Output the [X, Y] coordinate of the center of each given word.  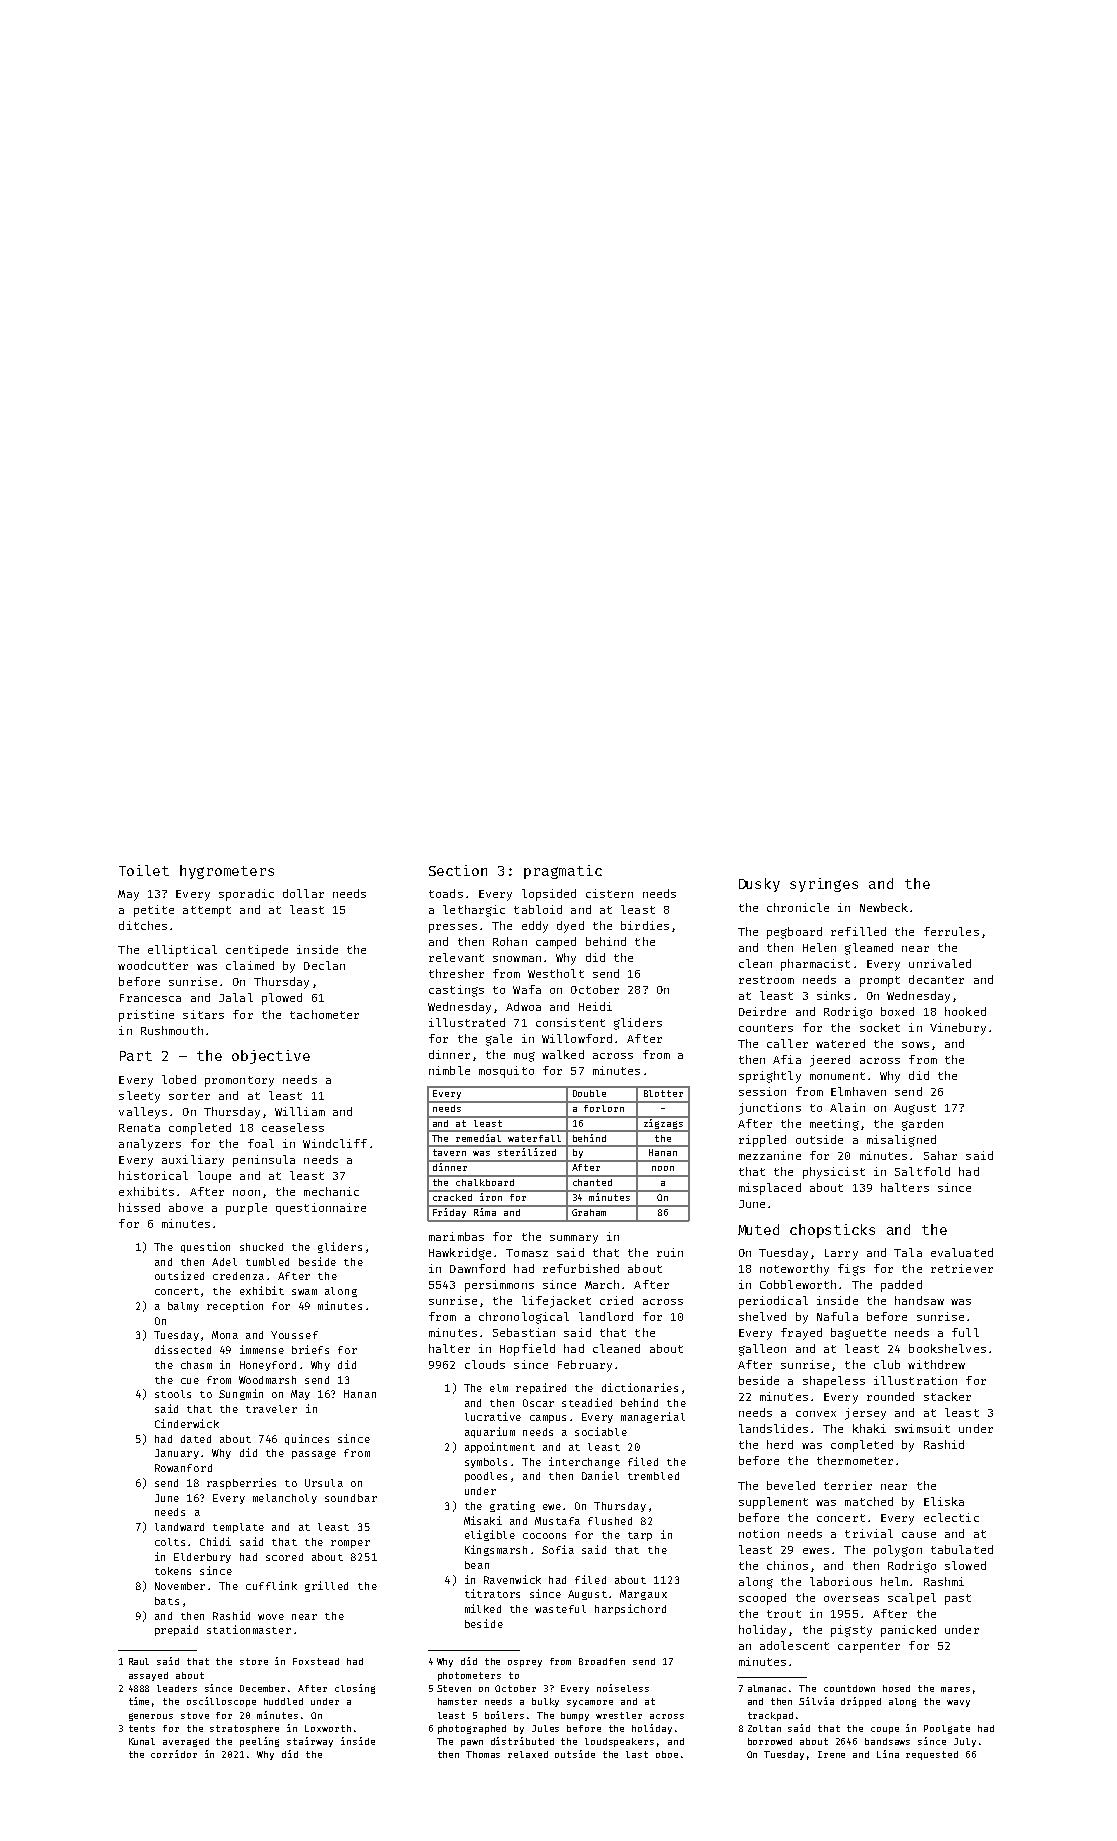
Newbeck [884, 907]
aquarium [490, 1432]
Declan [324, 965]
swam [304, 1292]
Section [458, 870]
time [139, 1701]
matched [869, 1501]
